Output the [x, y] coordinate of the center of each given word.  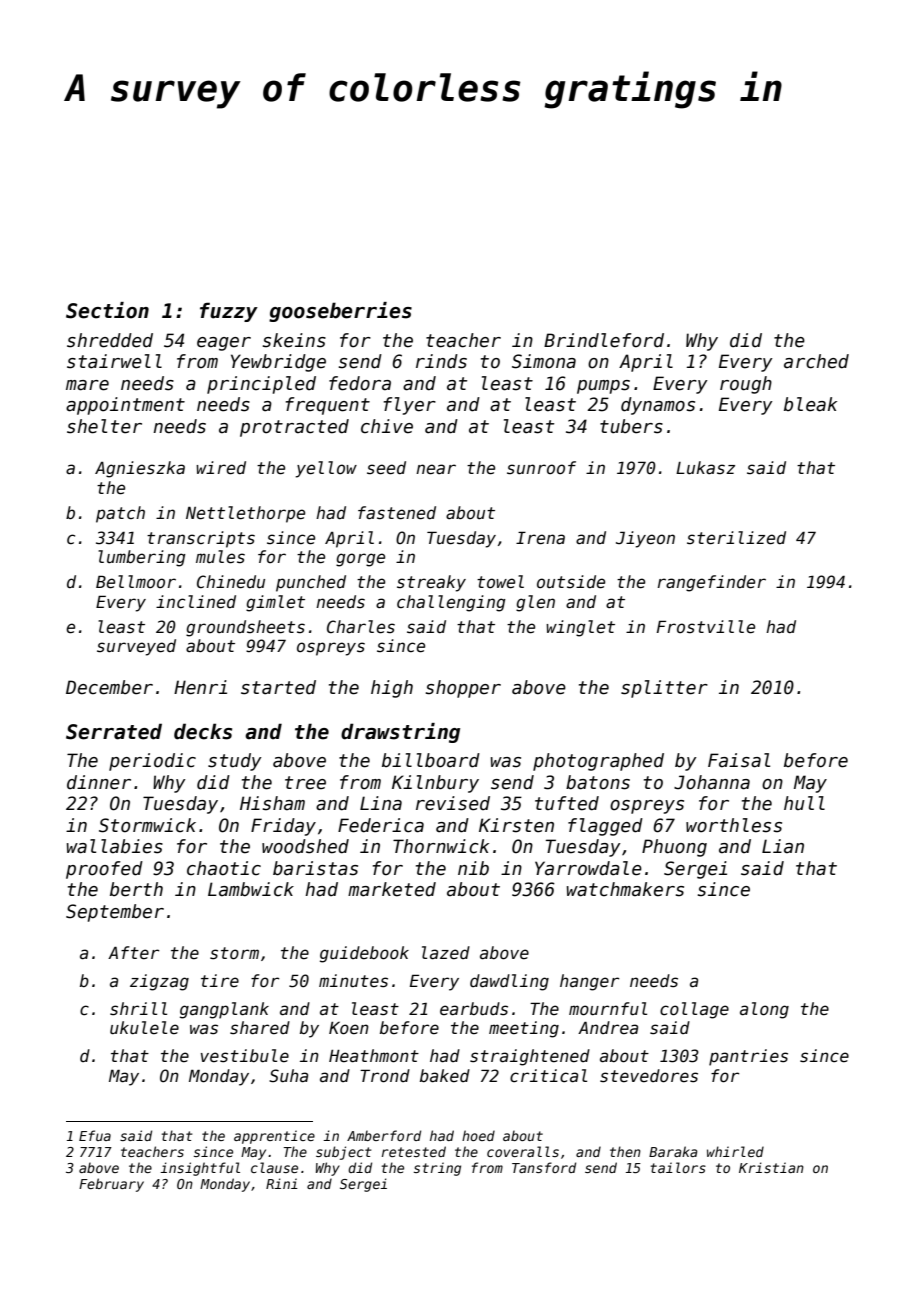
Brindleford [604, 340]
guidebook [364, 954]
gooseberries [340, 312]
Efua [95, 1135]
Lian [783, 846]
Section [107, 310]
